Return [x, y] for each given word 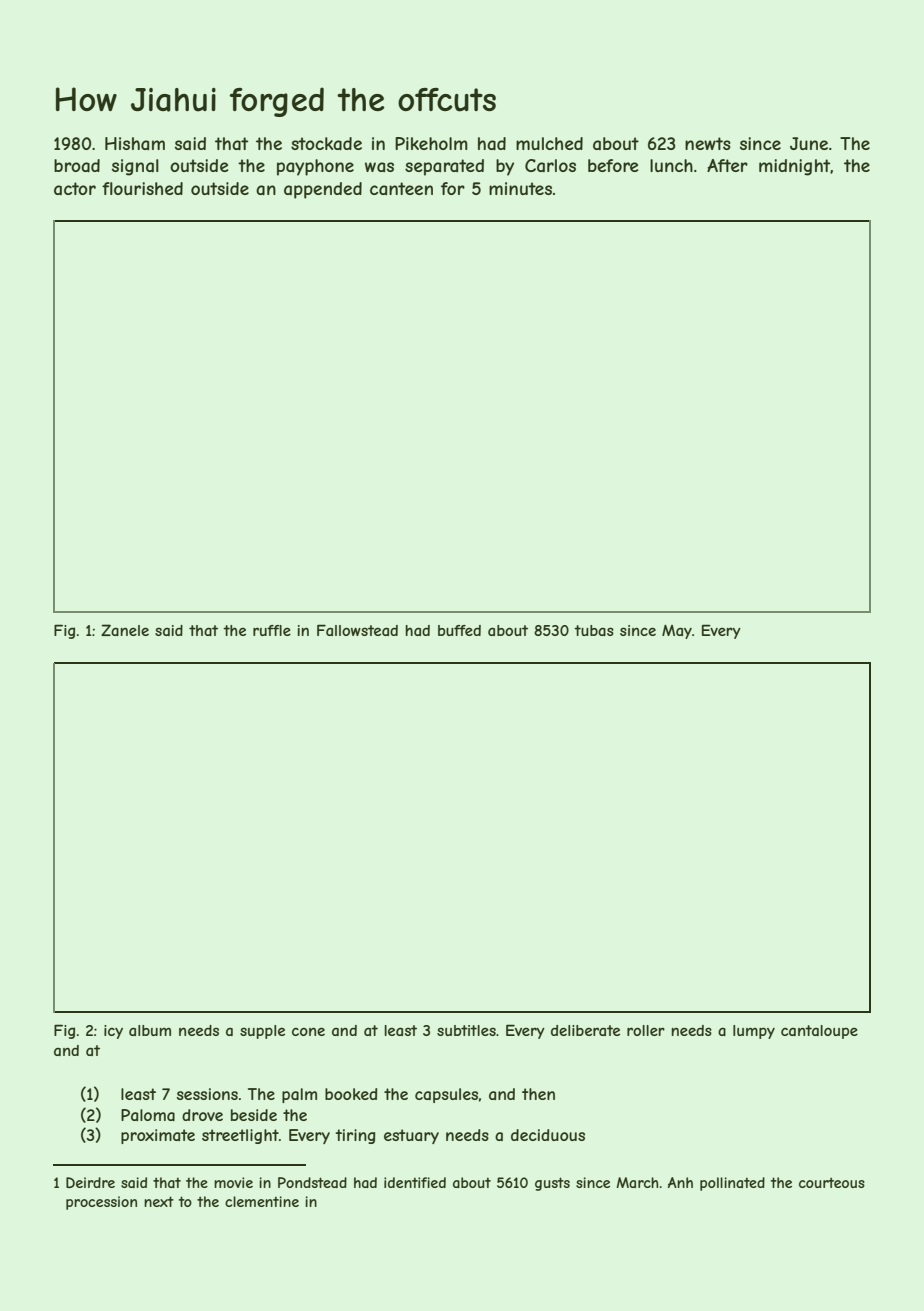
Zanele [125, 630]
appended [323, 190]
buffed [459, 630]
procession [101, 1203]
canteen [401, 188]
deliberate [585, 1030]
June [809, 143]
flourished [142, 188]
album [150, 1030]
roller [646, 1030]
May [677, 632]
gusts [552, 1184]
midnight [795, 167]
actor [75, 188]
